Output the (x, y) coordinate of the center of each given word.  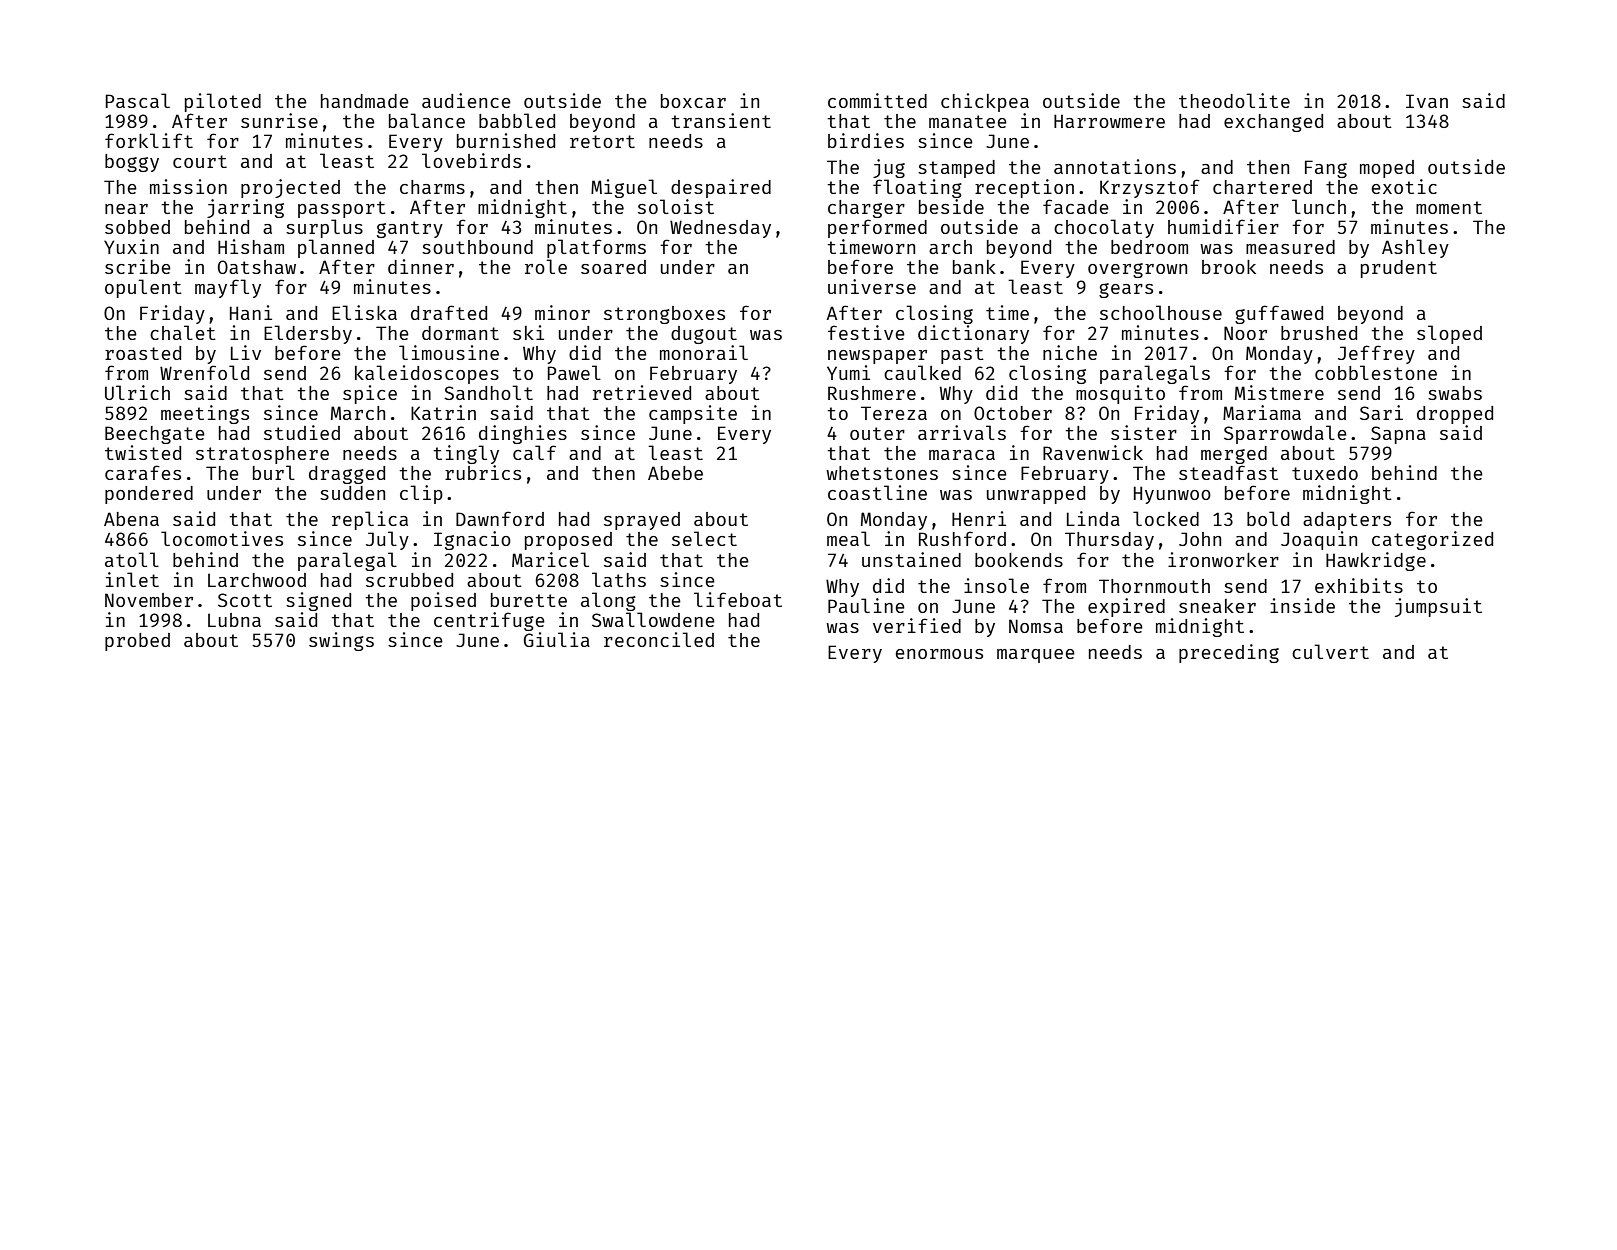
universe (872, 286)
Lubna (234, 620)
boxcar (693, 101)
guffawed (1279, 314)
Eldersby (308, 334)
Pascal (138, 100)
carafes (143, 472)
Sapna (1398, 435)
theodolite (1234, 100)
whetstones (882, 473)
